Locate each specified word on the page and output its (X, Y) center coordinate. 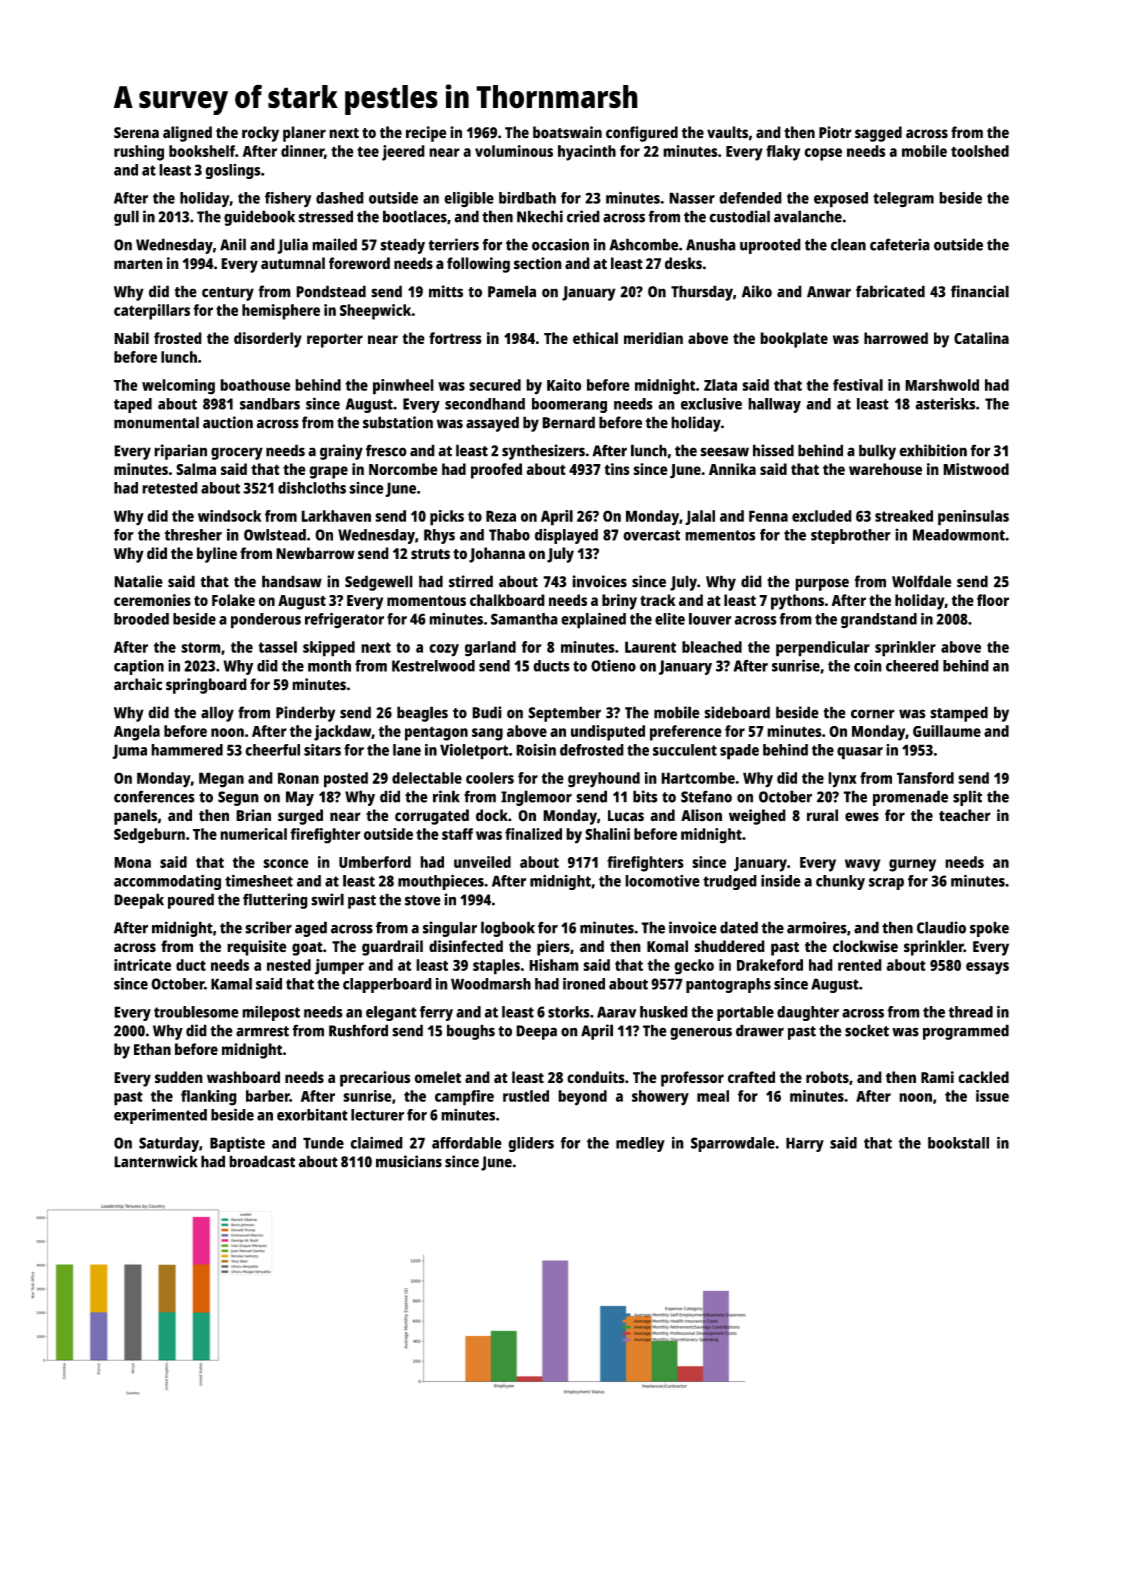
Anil (233, 244)
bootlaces (415, 216)
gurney (912, 865)
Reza (501, 516)
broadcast (262, 1161)
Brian (253, 815)
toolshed (980, 151)
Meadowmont (959, 535)
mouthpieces (441, 882)
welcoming (178, 387)
